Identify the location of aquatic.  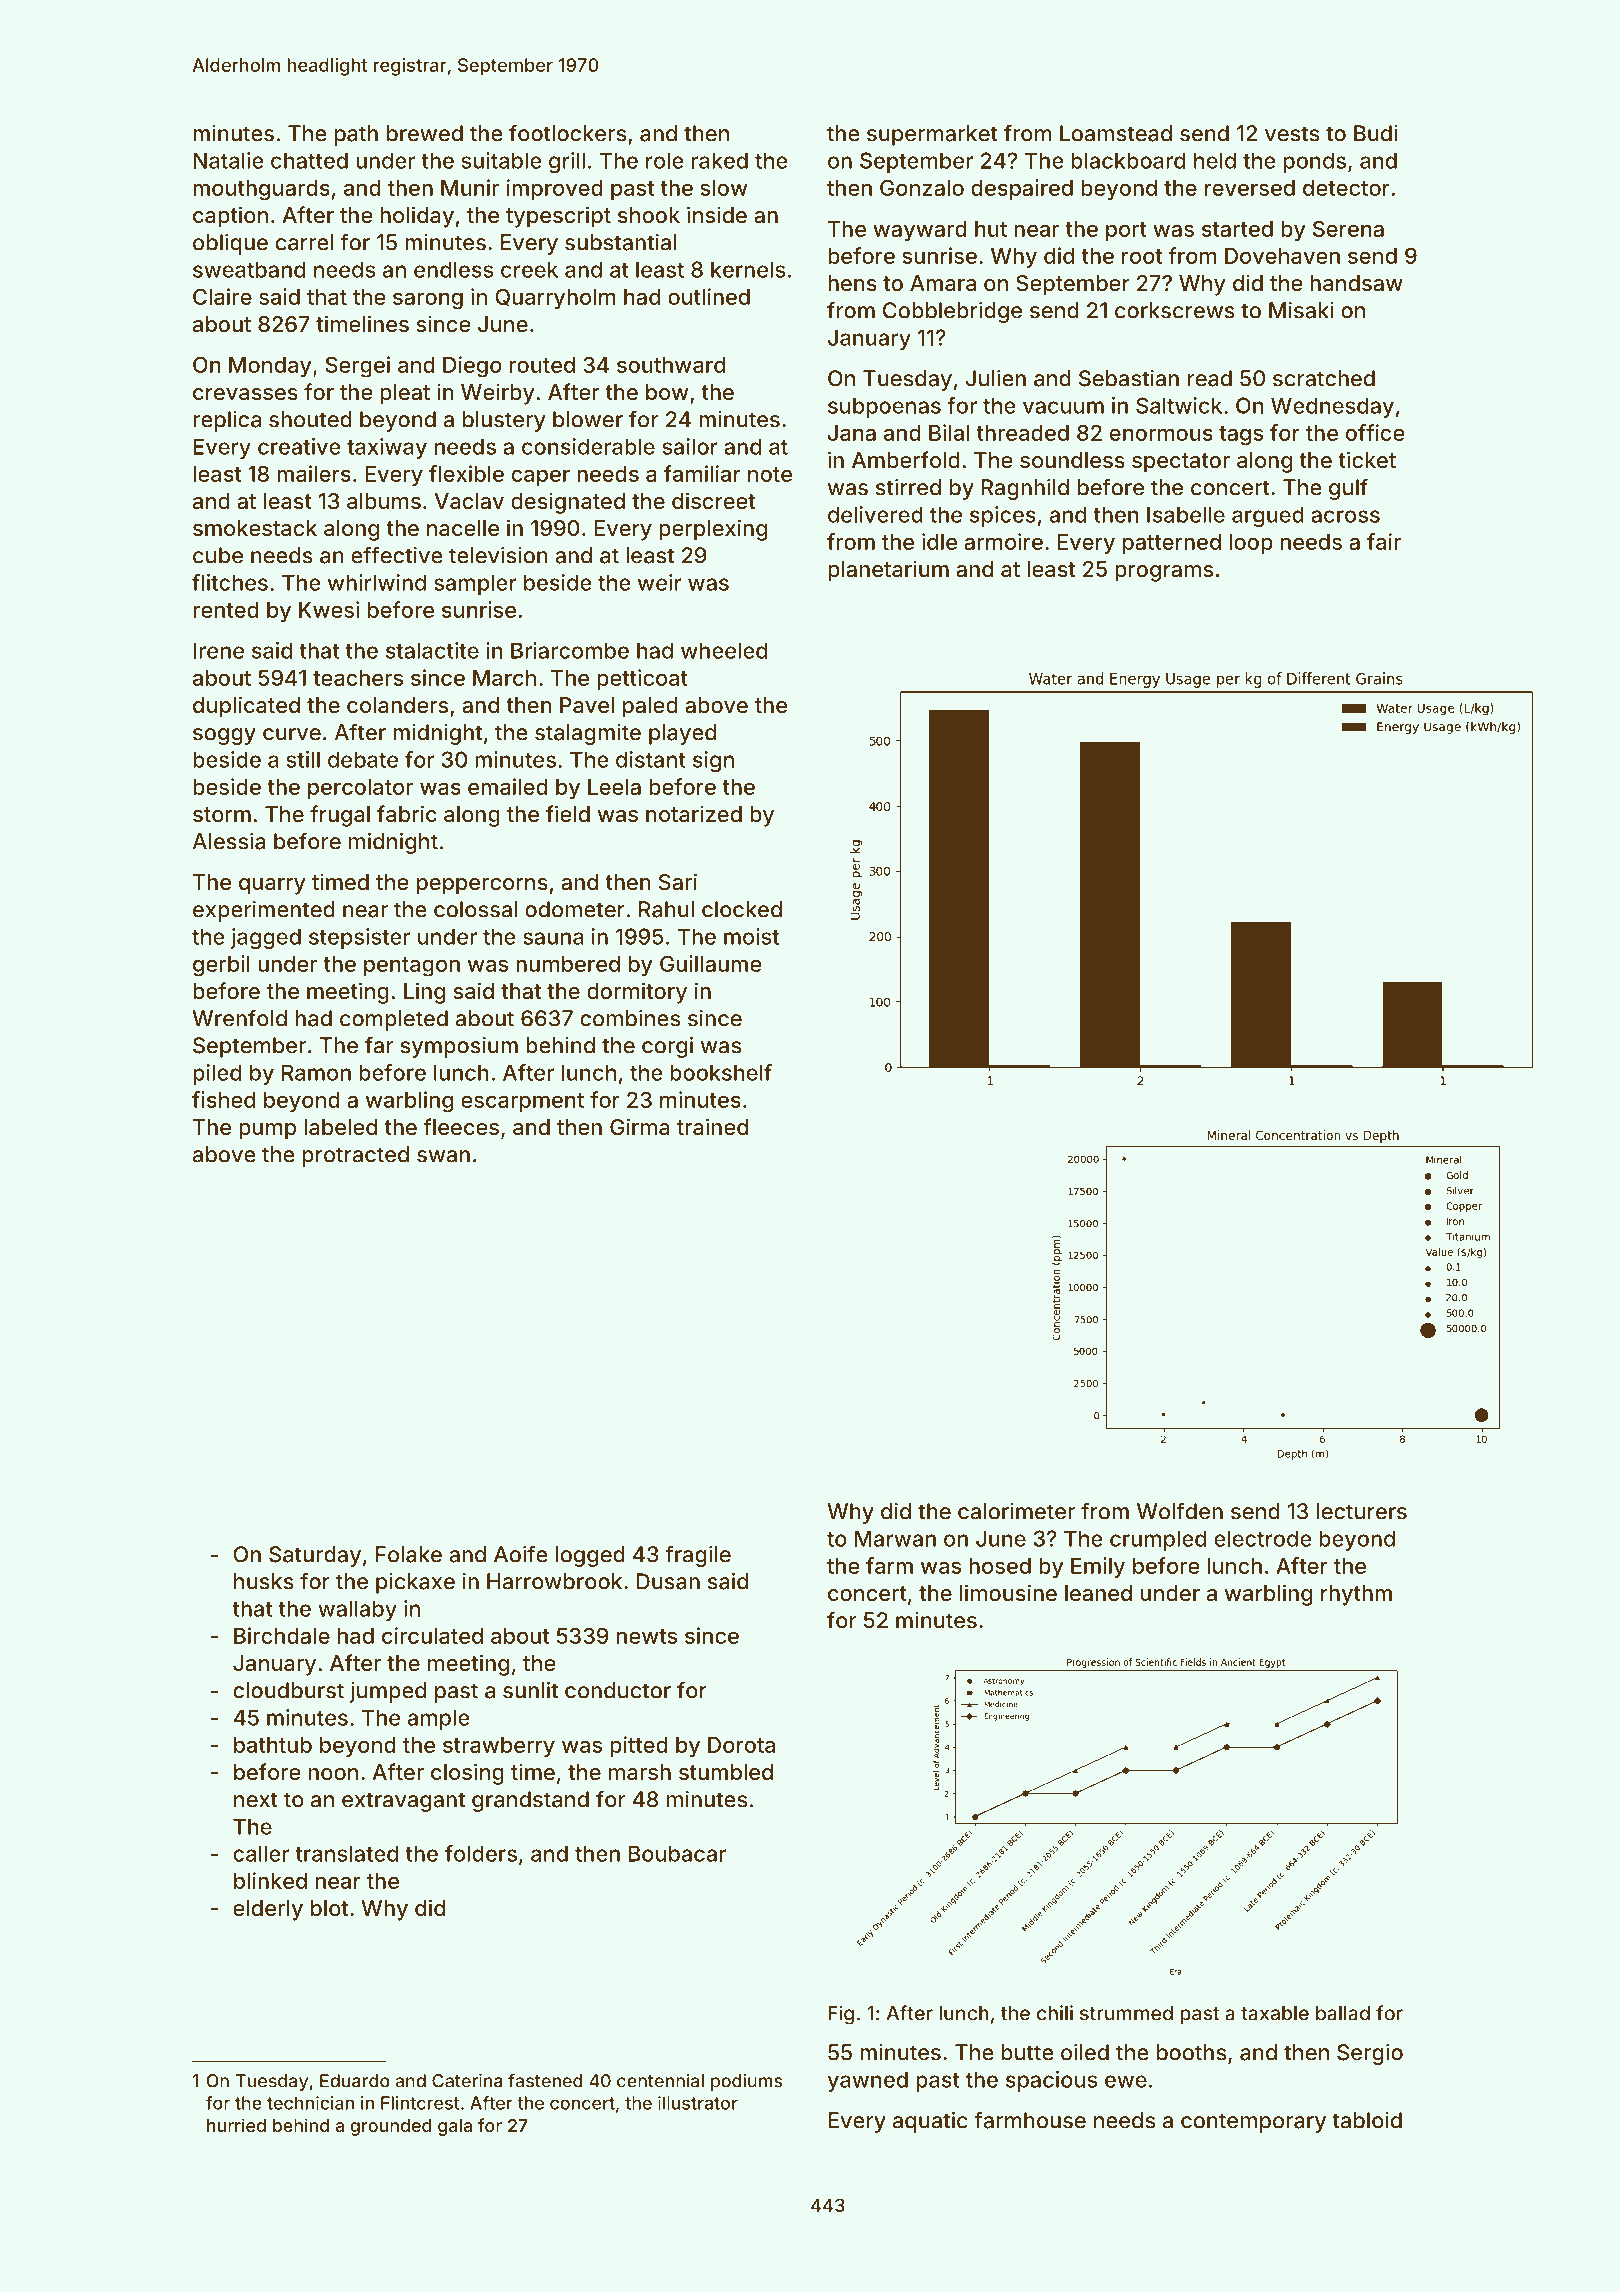
(930, 2122).
